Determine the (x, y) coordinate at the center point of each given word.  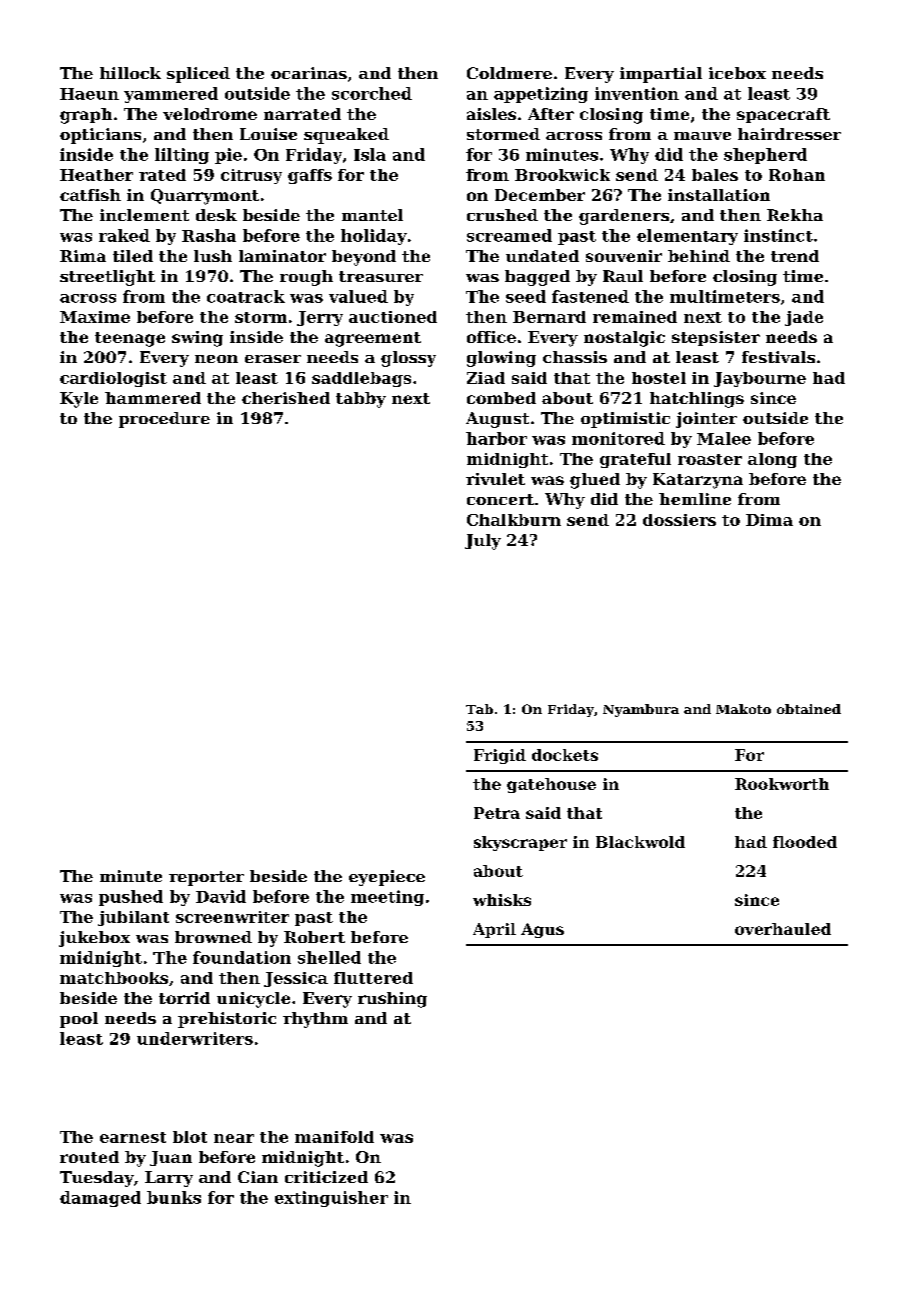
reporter (206, 878)
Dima (769, 520)
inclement (144, 215)
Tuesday (97, 1179)
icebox (737, 73)
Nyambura (641, 710)
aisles (491, 114)
